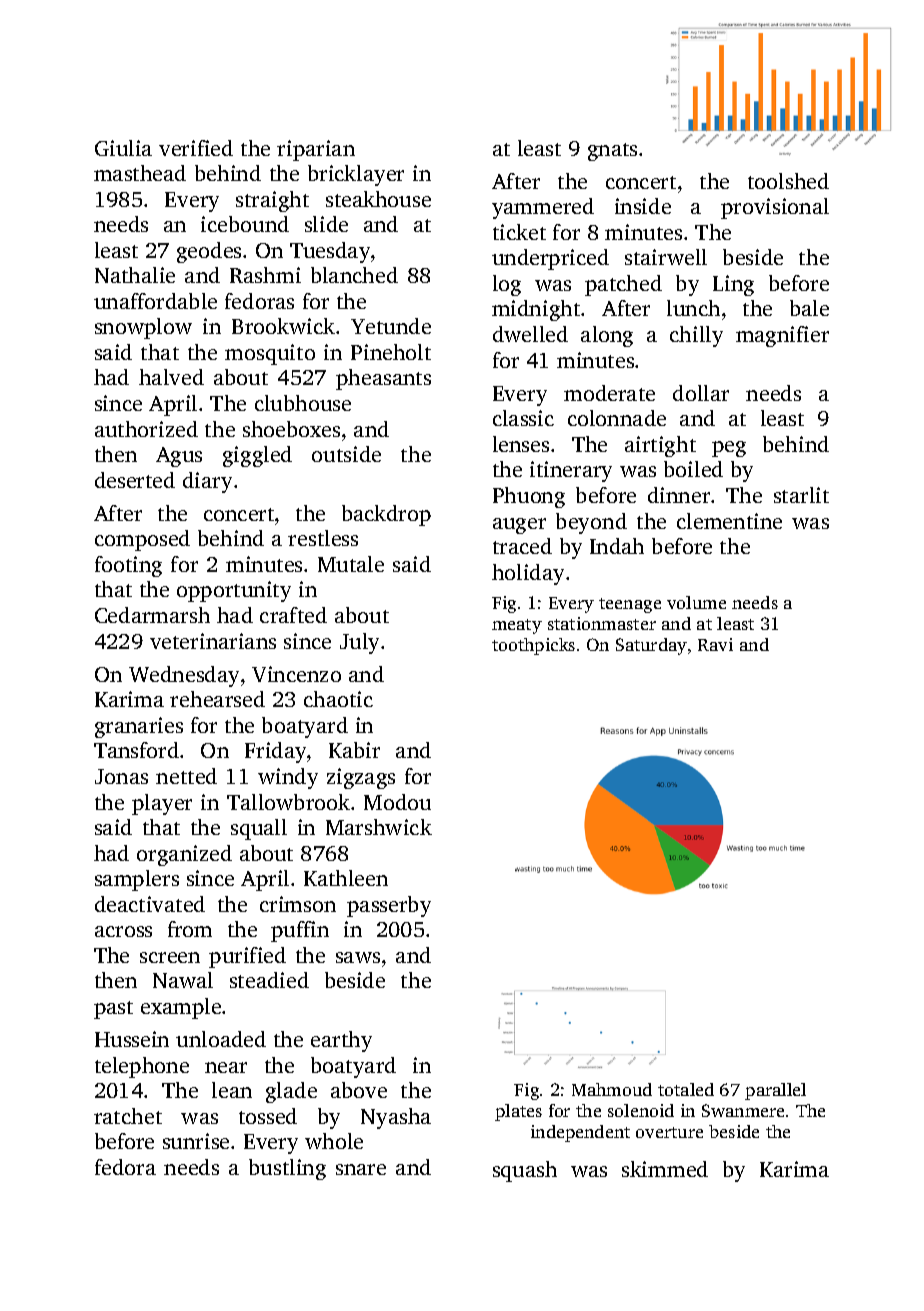 The image size is (924, 1311). Describe the element at coordinates (518, 1112) in the screenshot. I see `plates` at that location.
